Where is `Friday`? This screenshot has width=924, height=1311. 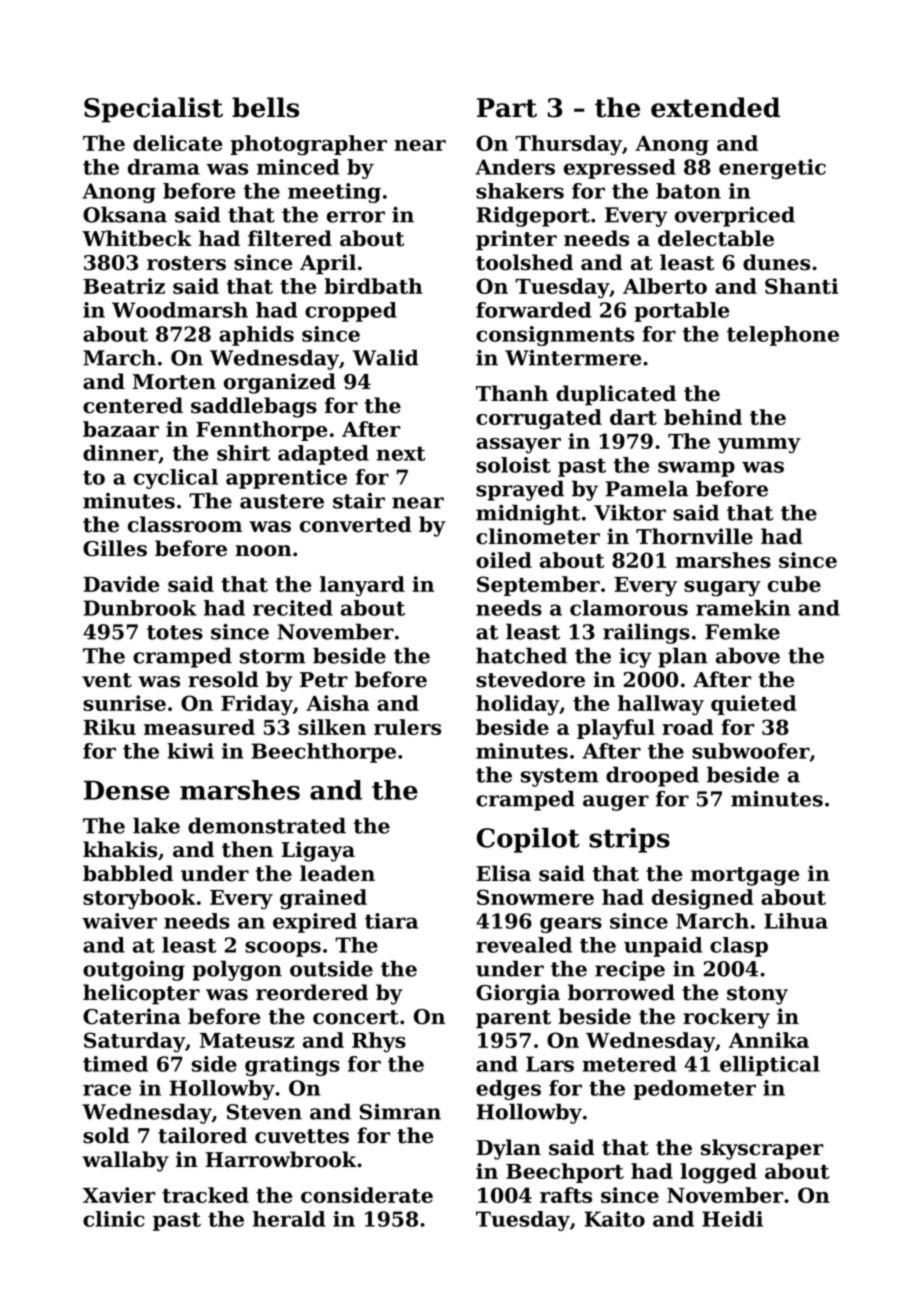
Friday is located at coordinates (257, 705).
